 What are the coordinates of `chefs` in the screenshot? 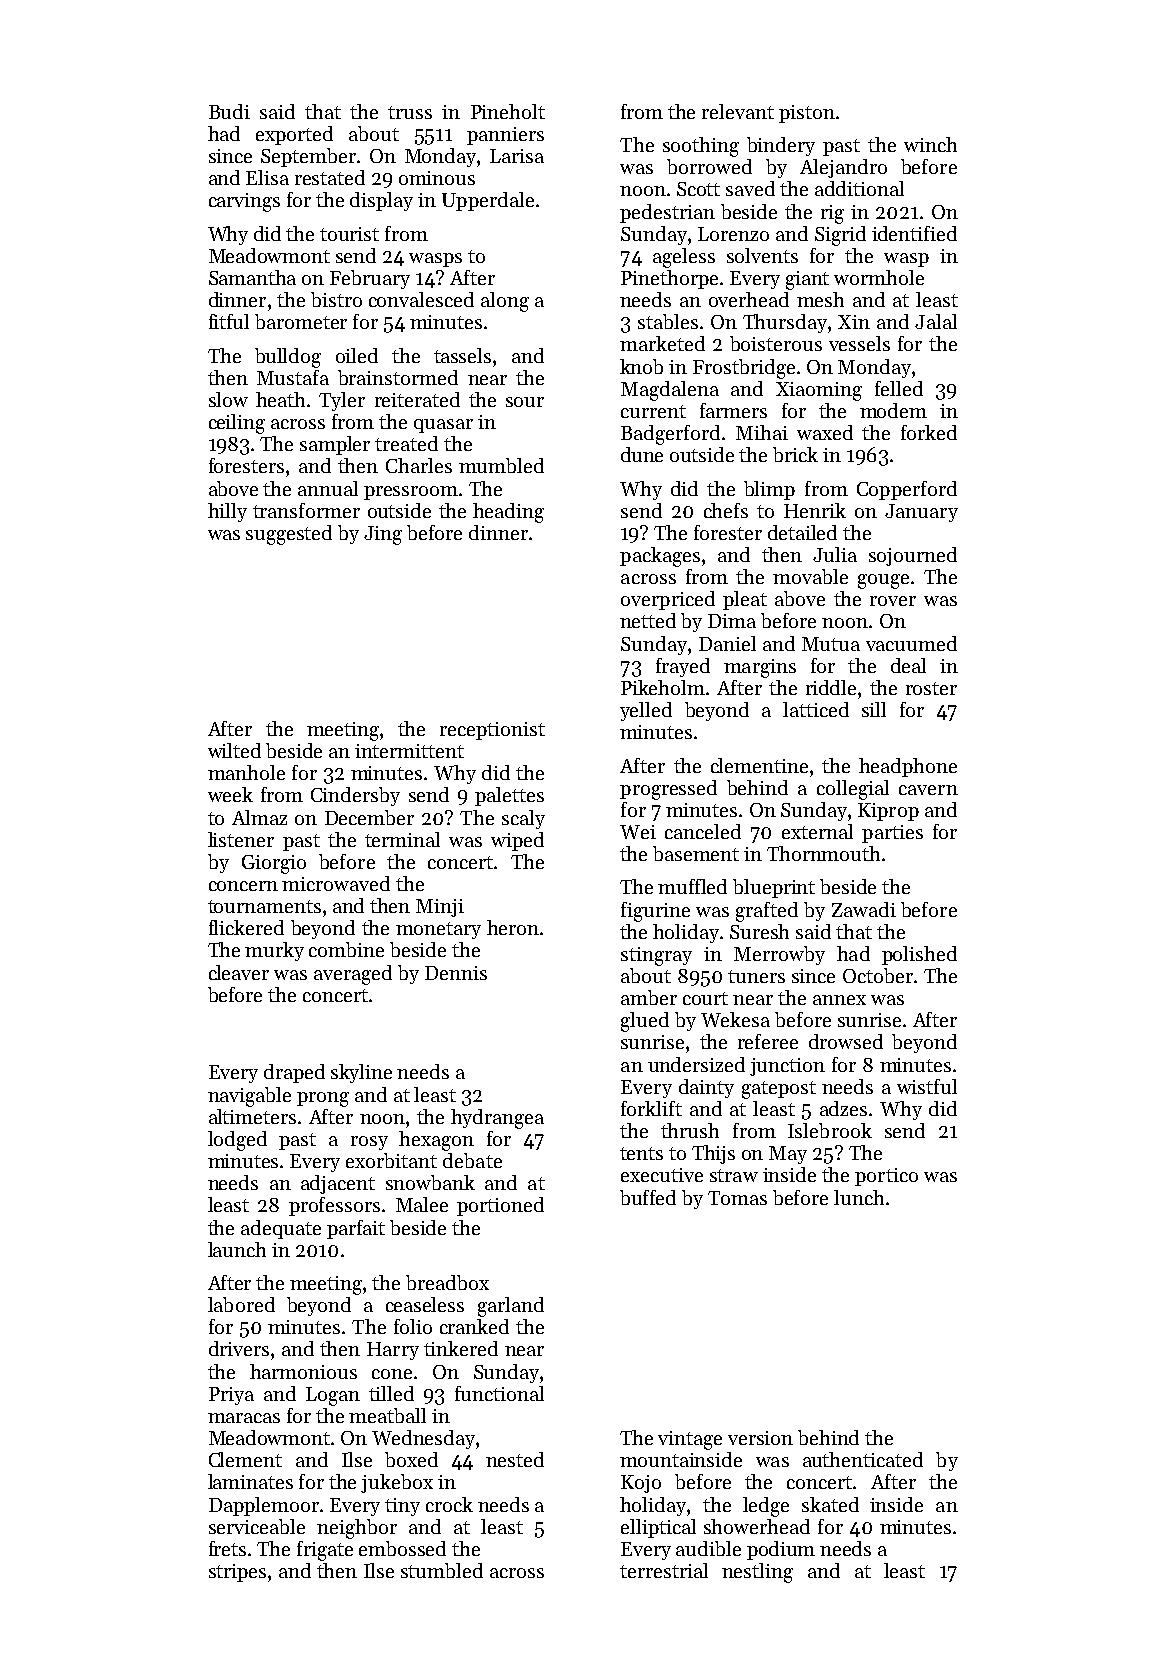 It's located at (726, 510).
